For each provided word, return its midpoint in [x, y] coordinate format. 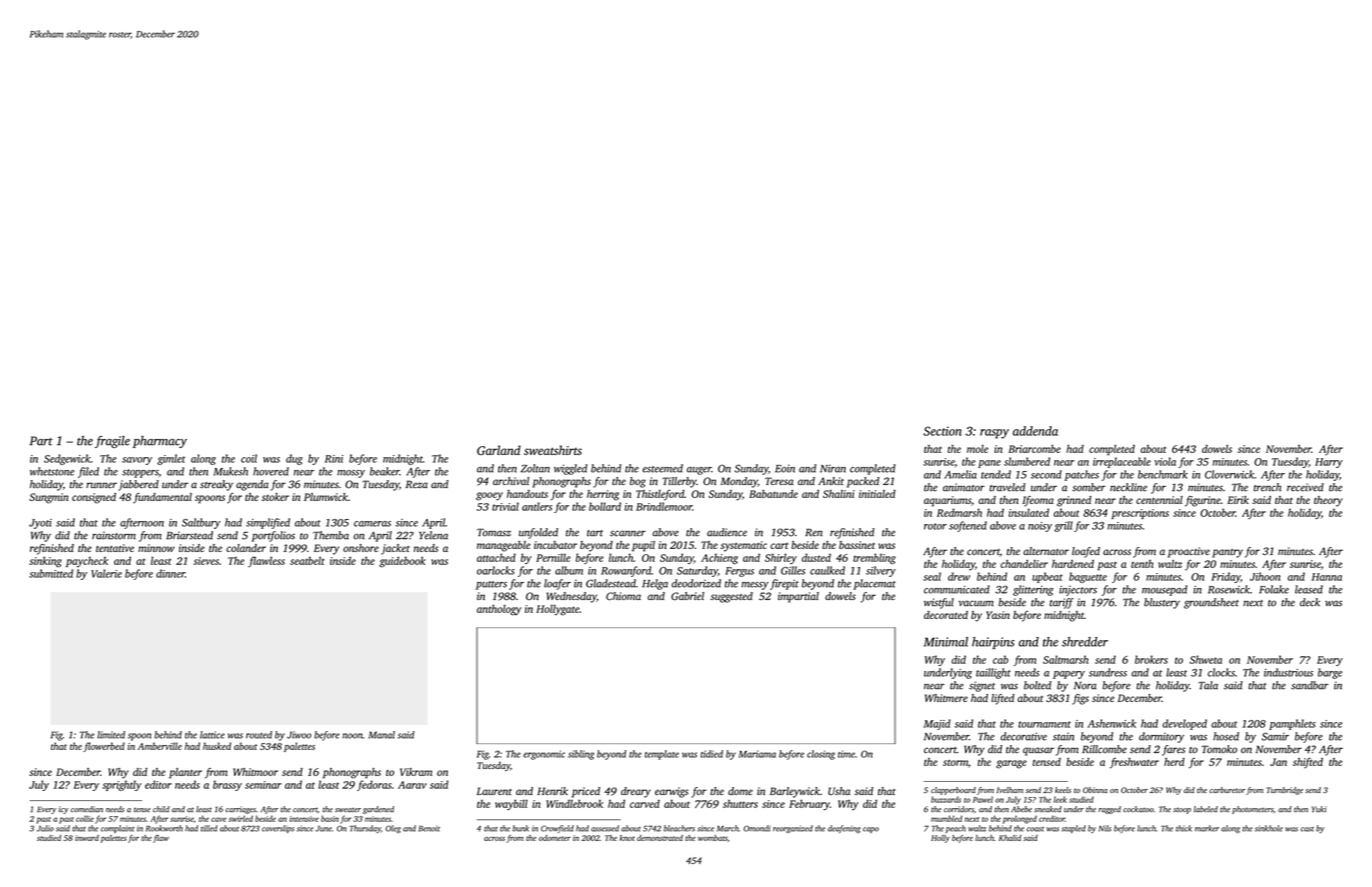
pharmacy [160, 442]
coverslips [278, 829]
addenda [1035, 431]
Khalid [1010, 838]
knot [627, 838]
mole [977, 449]
